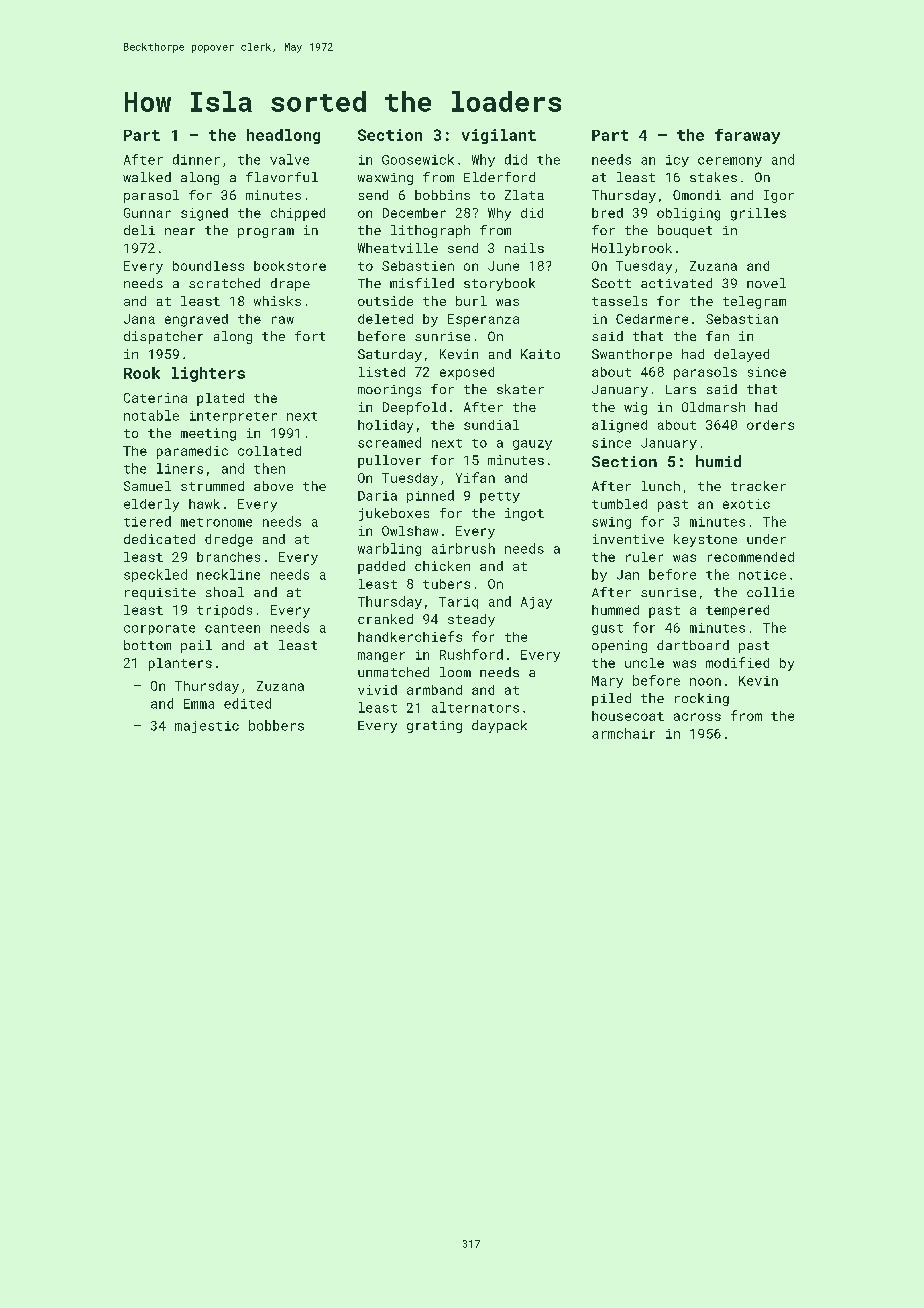 This document has height=1308, width=924. I want to click on grating, so click(434, 727).
